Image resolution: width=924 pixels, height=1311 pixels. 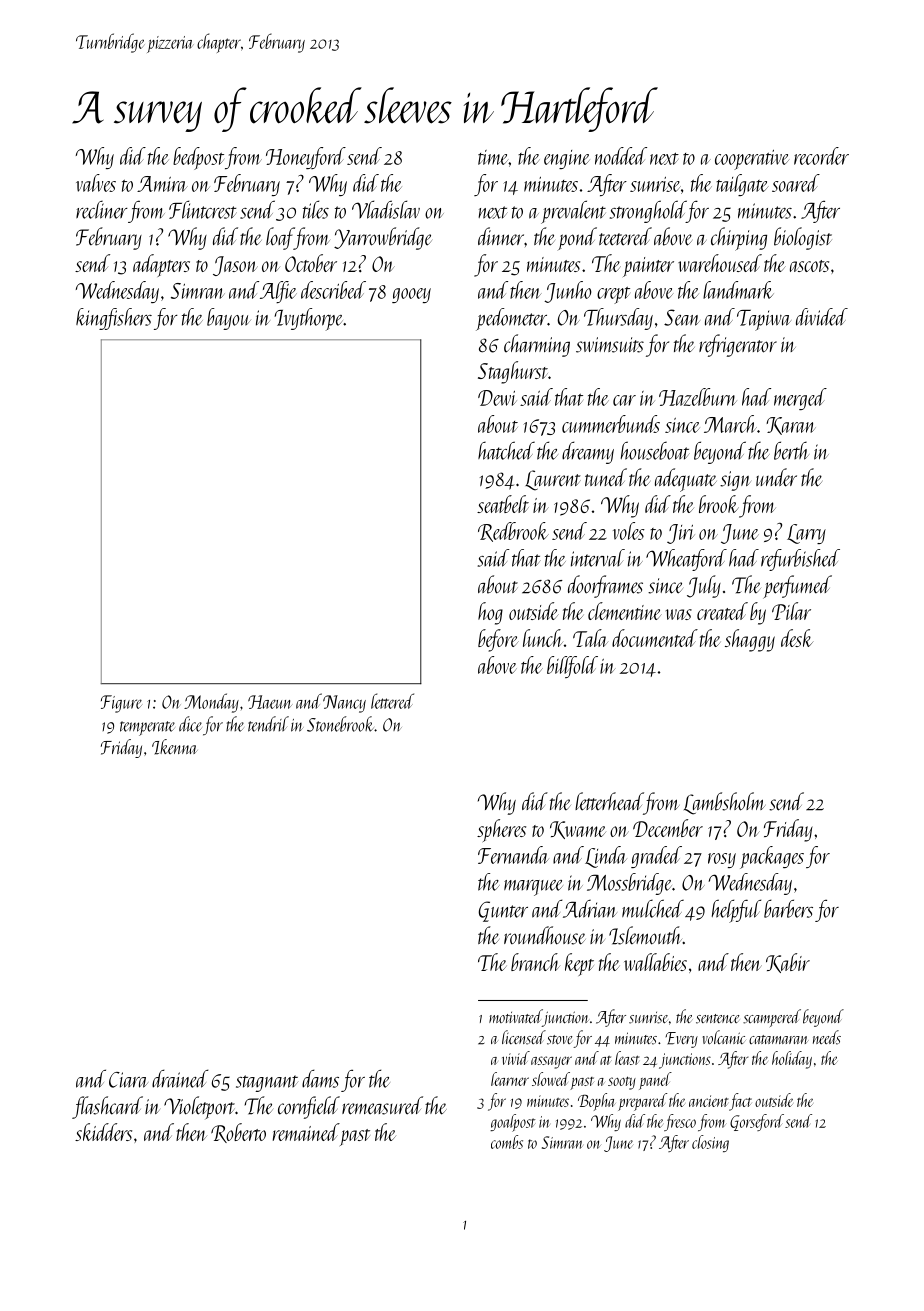 What do you see at coordinates (392, 701) in the screenshot?
I see `lettered` at bounding box center [392, 701].
